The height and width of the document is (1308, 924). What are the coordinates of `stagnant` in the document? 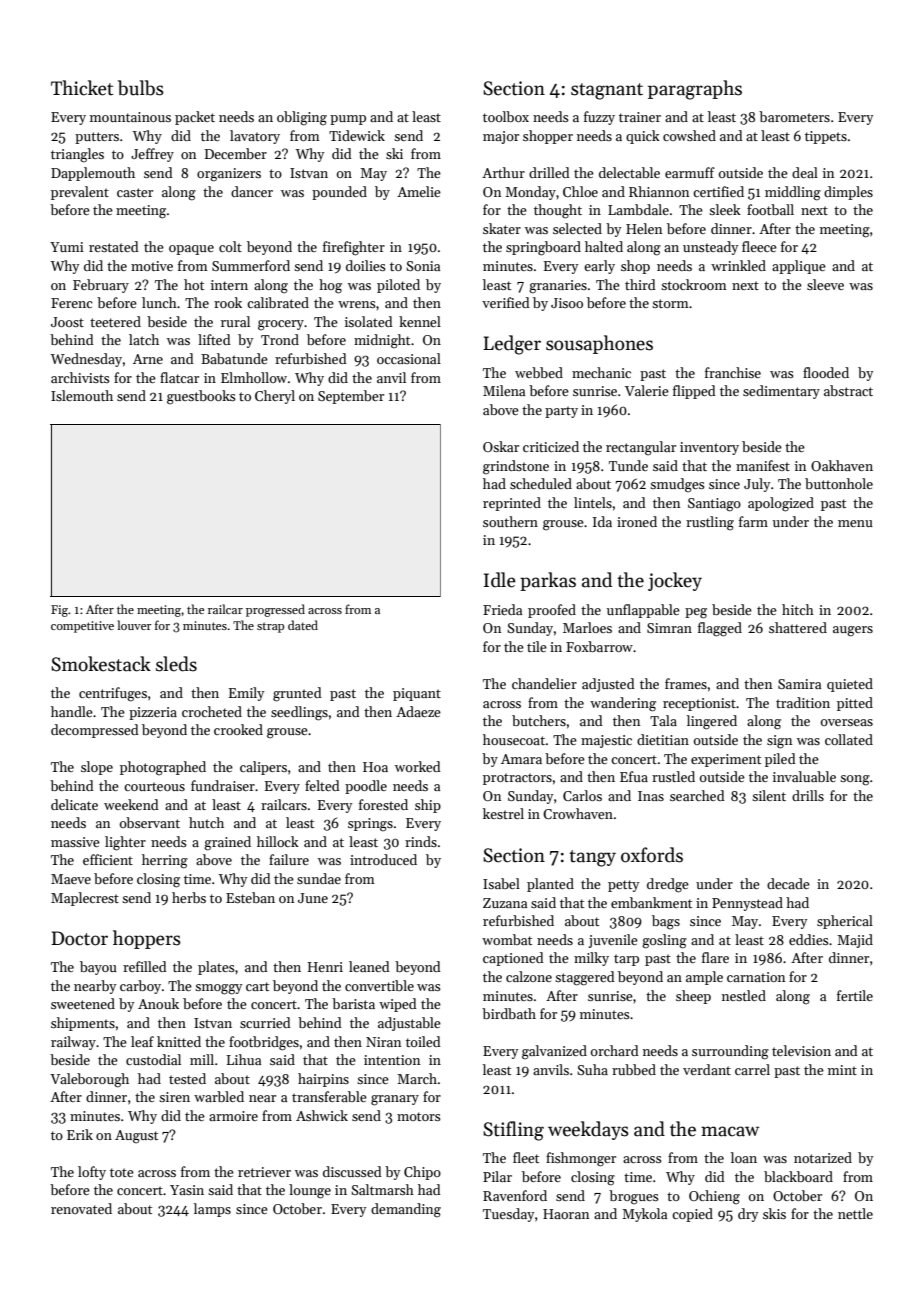 It's located at (607, 91).
